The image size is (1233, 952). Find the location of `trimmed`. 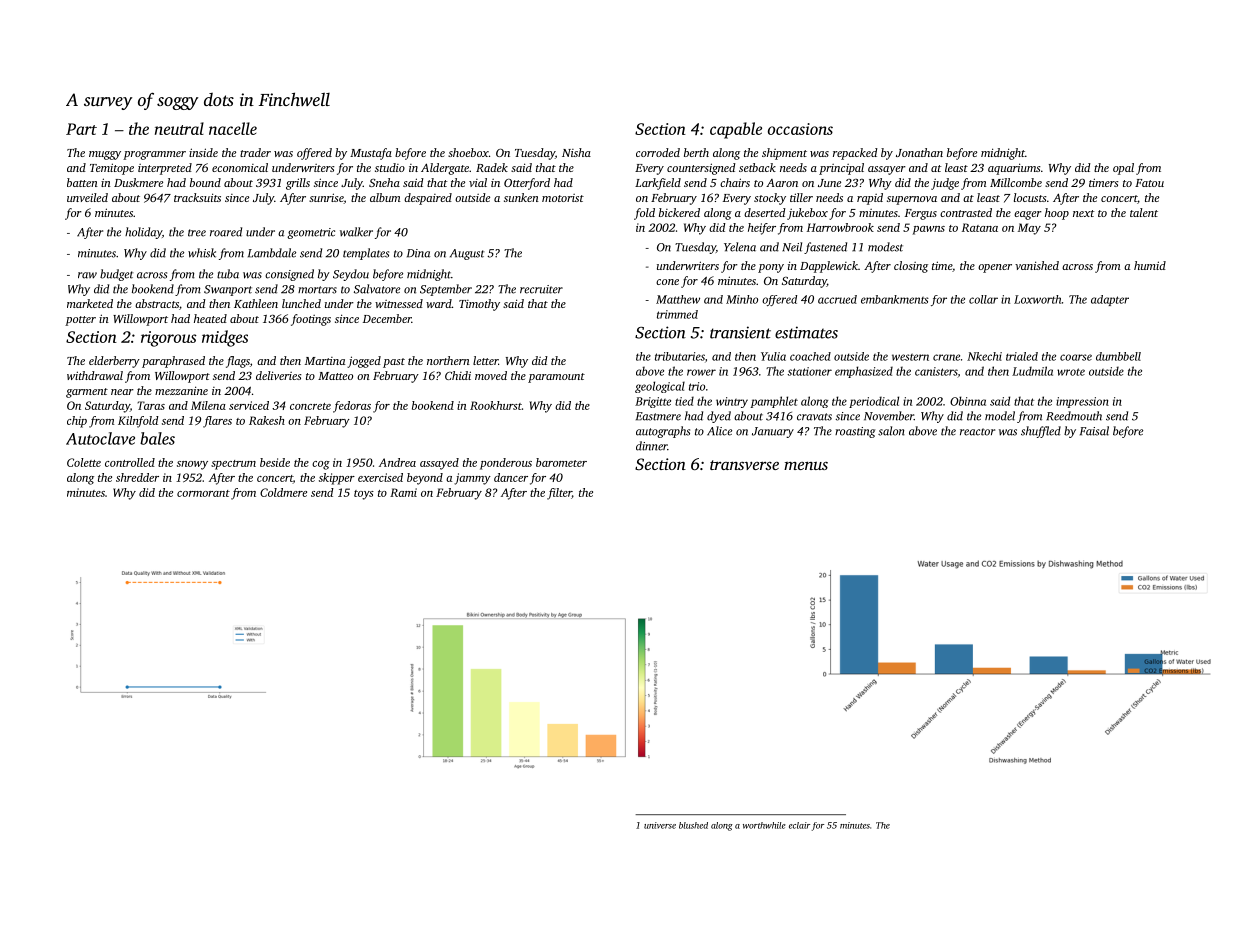

trimmed is located at coordinates (677, 314).
